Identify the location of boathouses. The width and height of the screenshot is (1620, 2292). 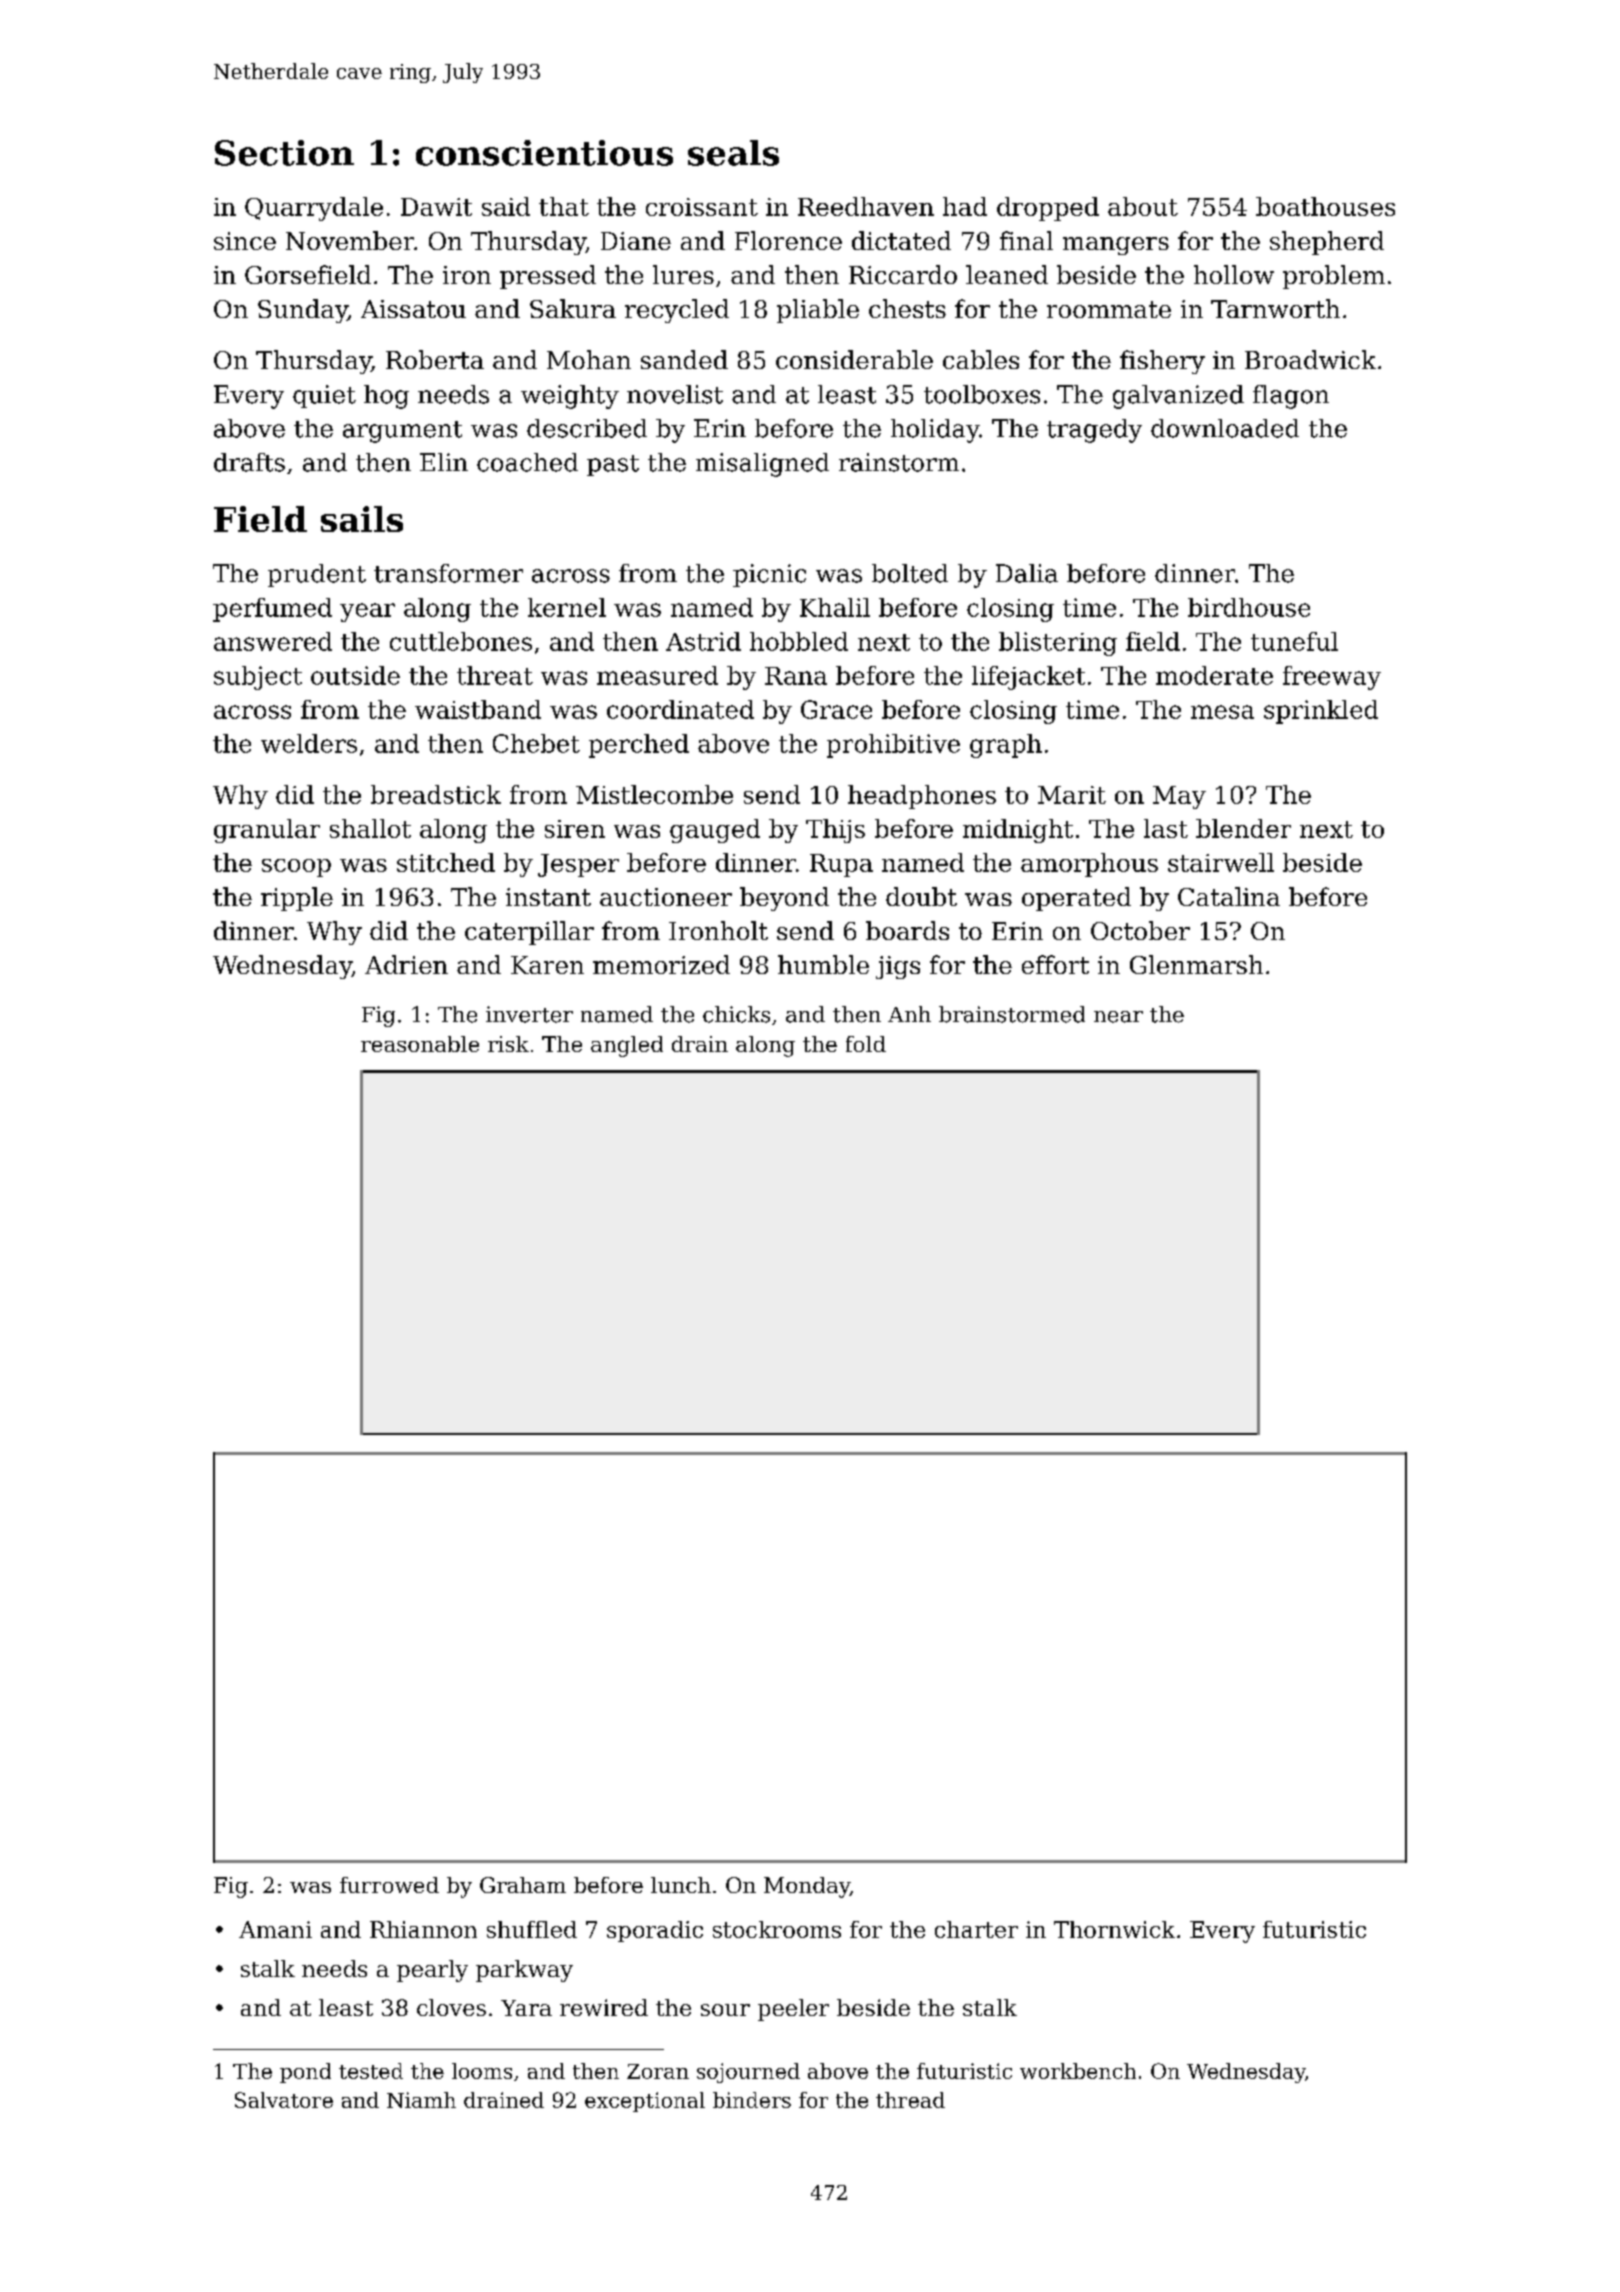
(1325, 206).
